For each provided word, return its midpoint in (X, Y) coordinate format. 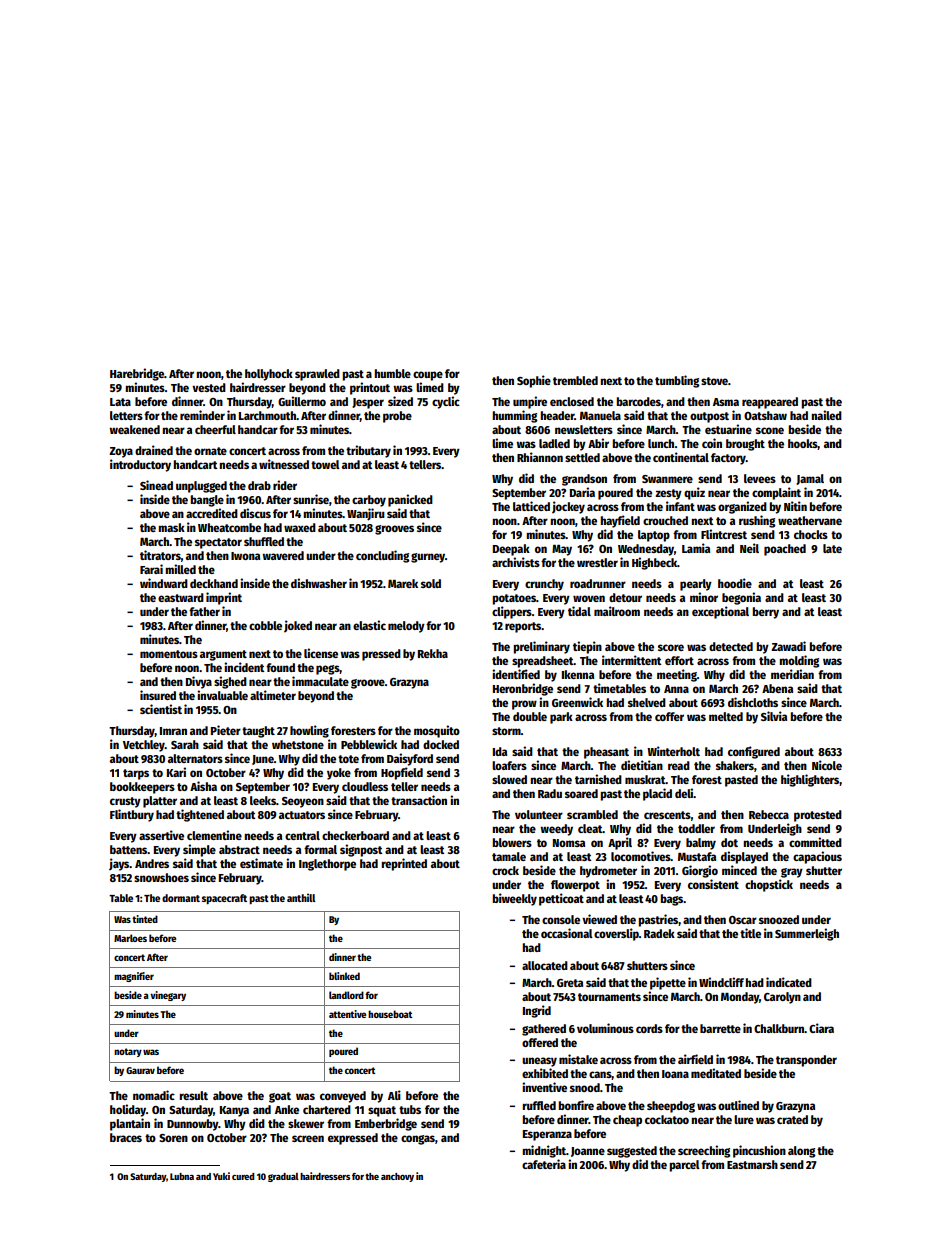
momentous (169, 654)
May (562, 550)
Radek (659, 933)
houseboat (390, 1014)
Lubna (182, 1176)
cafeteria (544, 1164)
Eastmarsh (752, 1164)
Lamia (696, 548)
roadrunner (598, 583)
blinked (344, 976)
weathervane (810, 520)
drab (259, 485)
